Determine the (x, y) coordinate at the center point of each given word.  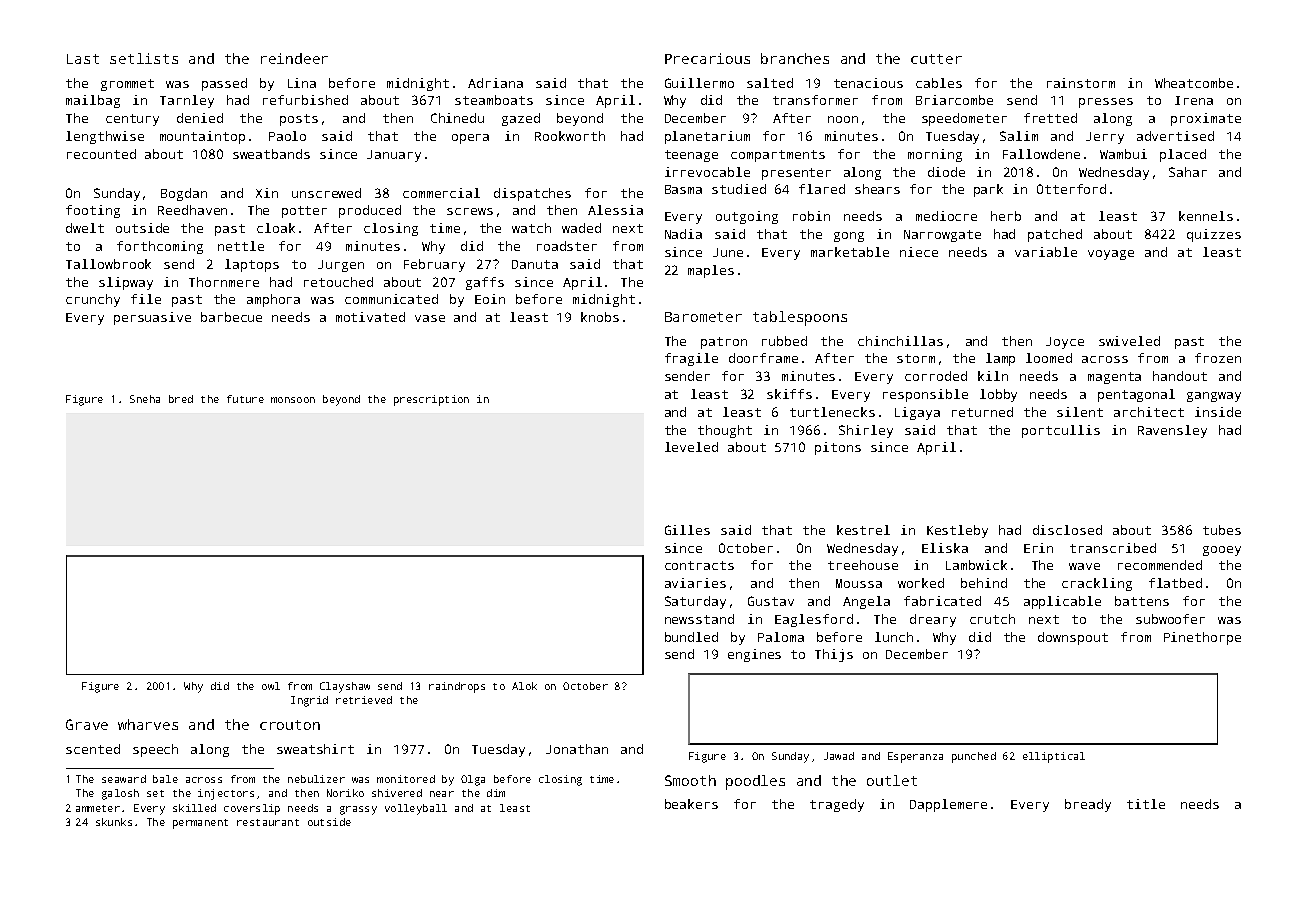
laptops (252, 265)
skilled (194, 808)
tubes (1222, 530)
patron (724, 343)
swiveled (1129, 341)
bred (181, 399)
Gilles (687, 530)
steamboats (494, 100)
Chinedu (457, 118)
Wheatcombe (1194, 83)
